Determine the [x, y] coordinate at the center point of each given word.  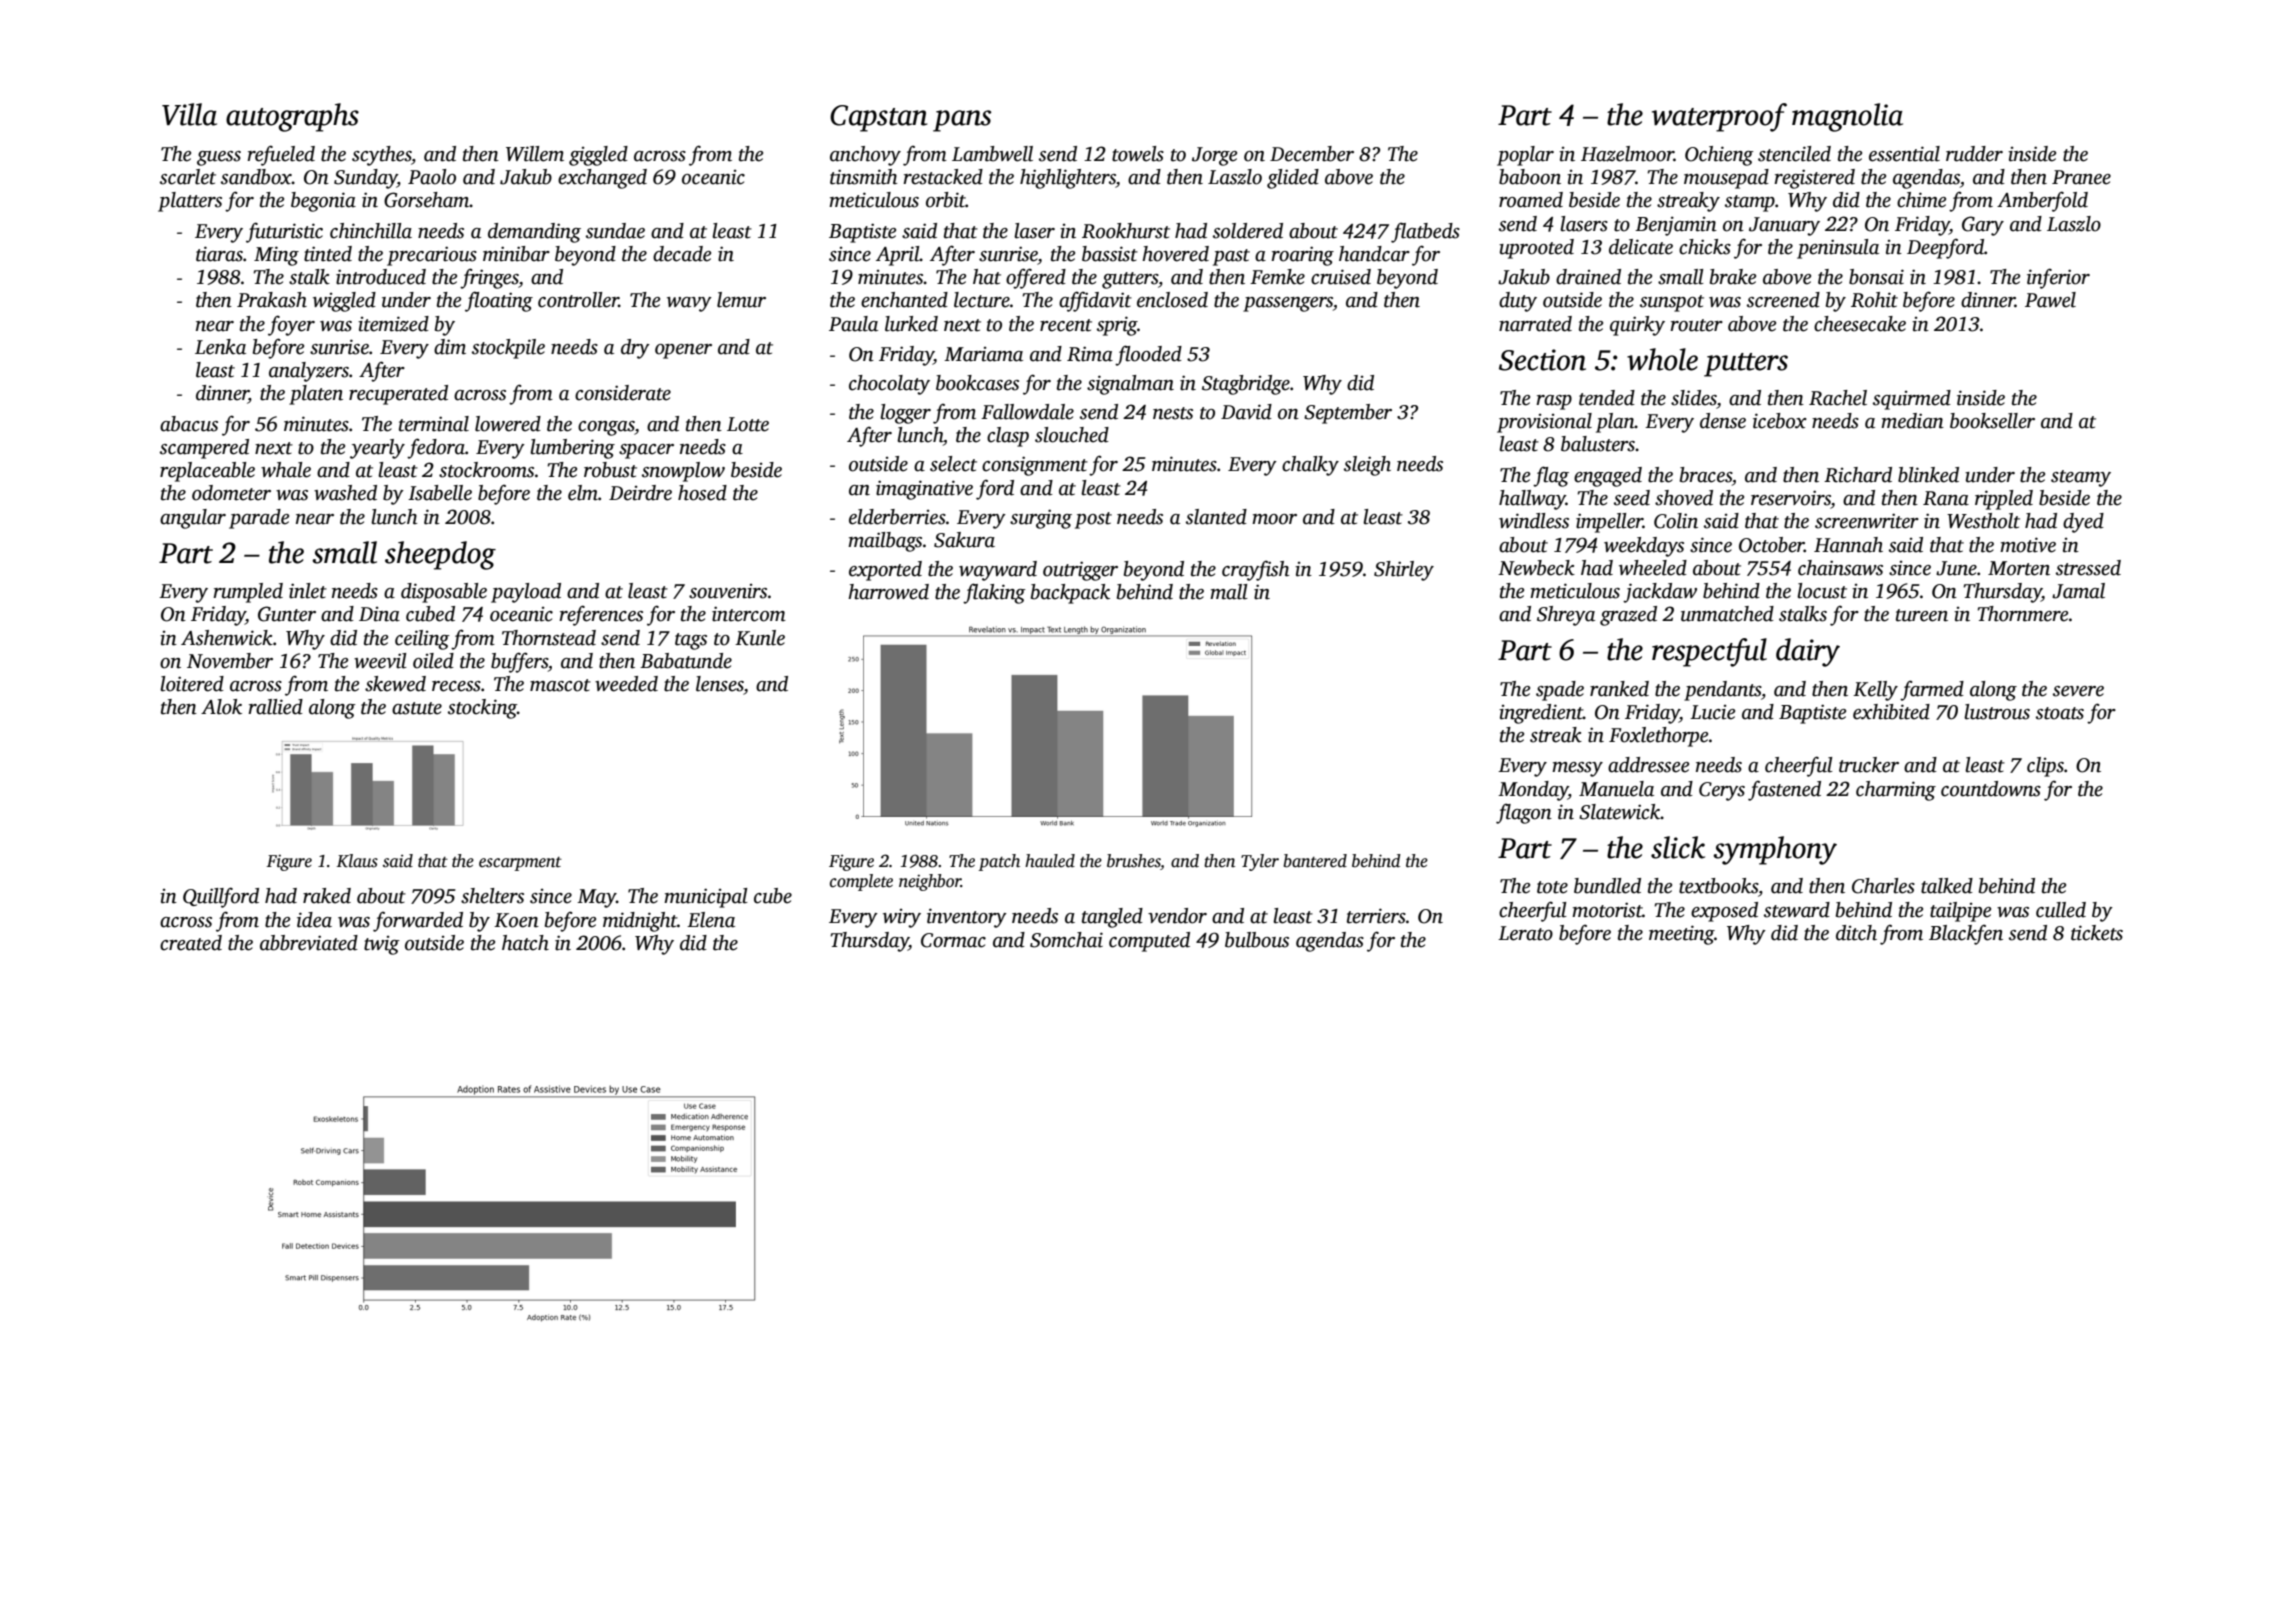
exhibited [1891, 712]
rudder [1974, 154]
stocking [482, 709]
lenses [720, 684]
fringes [489, 278]
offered [1036, 278]
